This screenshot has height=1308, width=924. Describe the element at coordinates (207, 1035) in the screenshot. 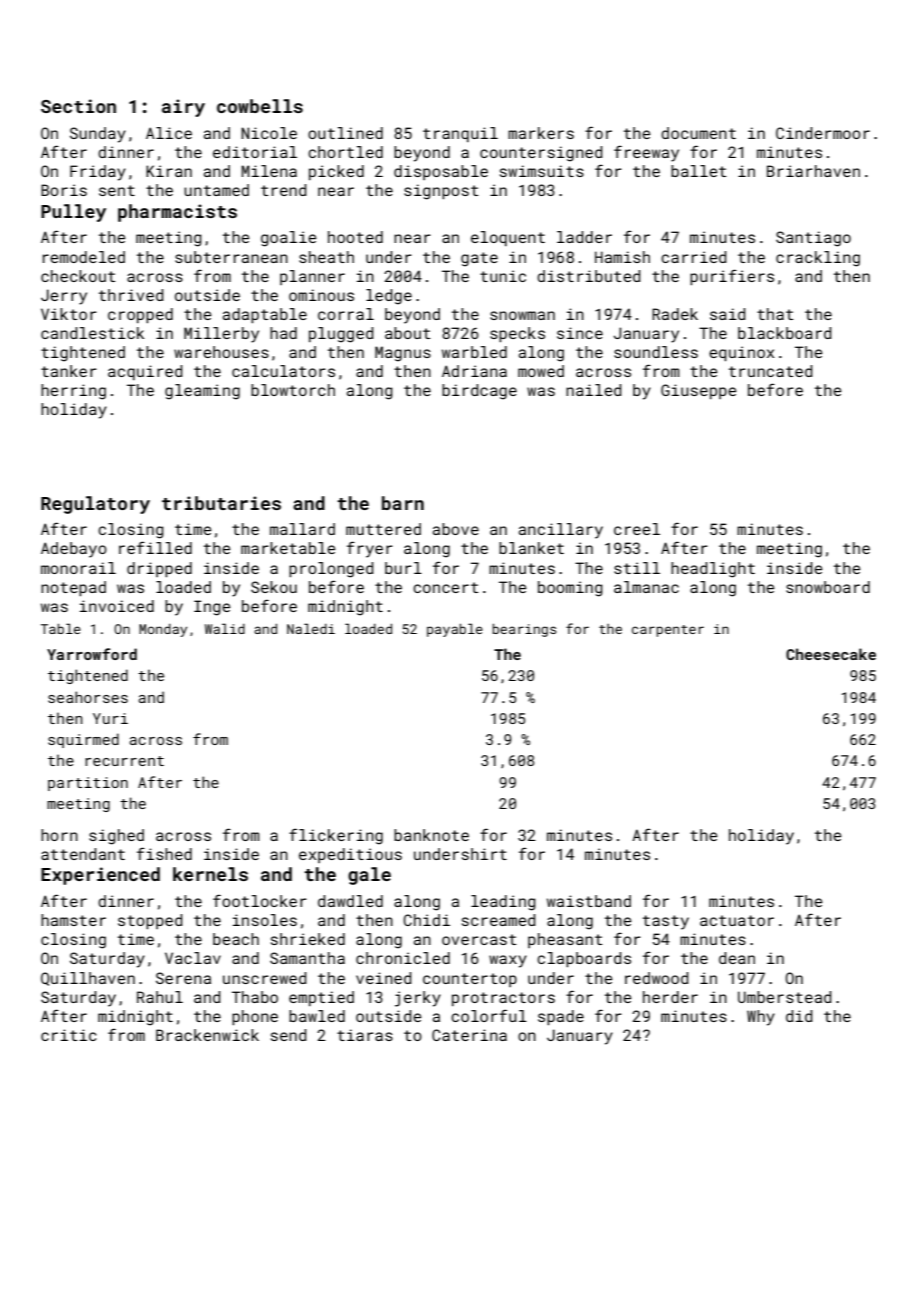

I see `Brackenwick` at that location.
